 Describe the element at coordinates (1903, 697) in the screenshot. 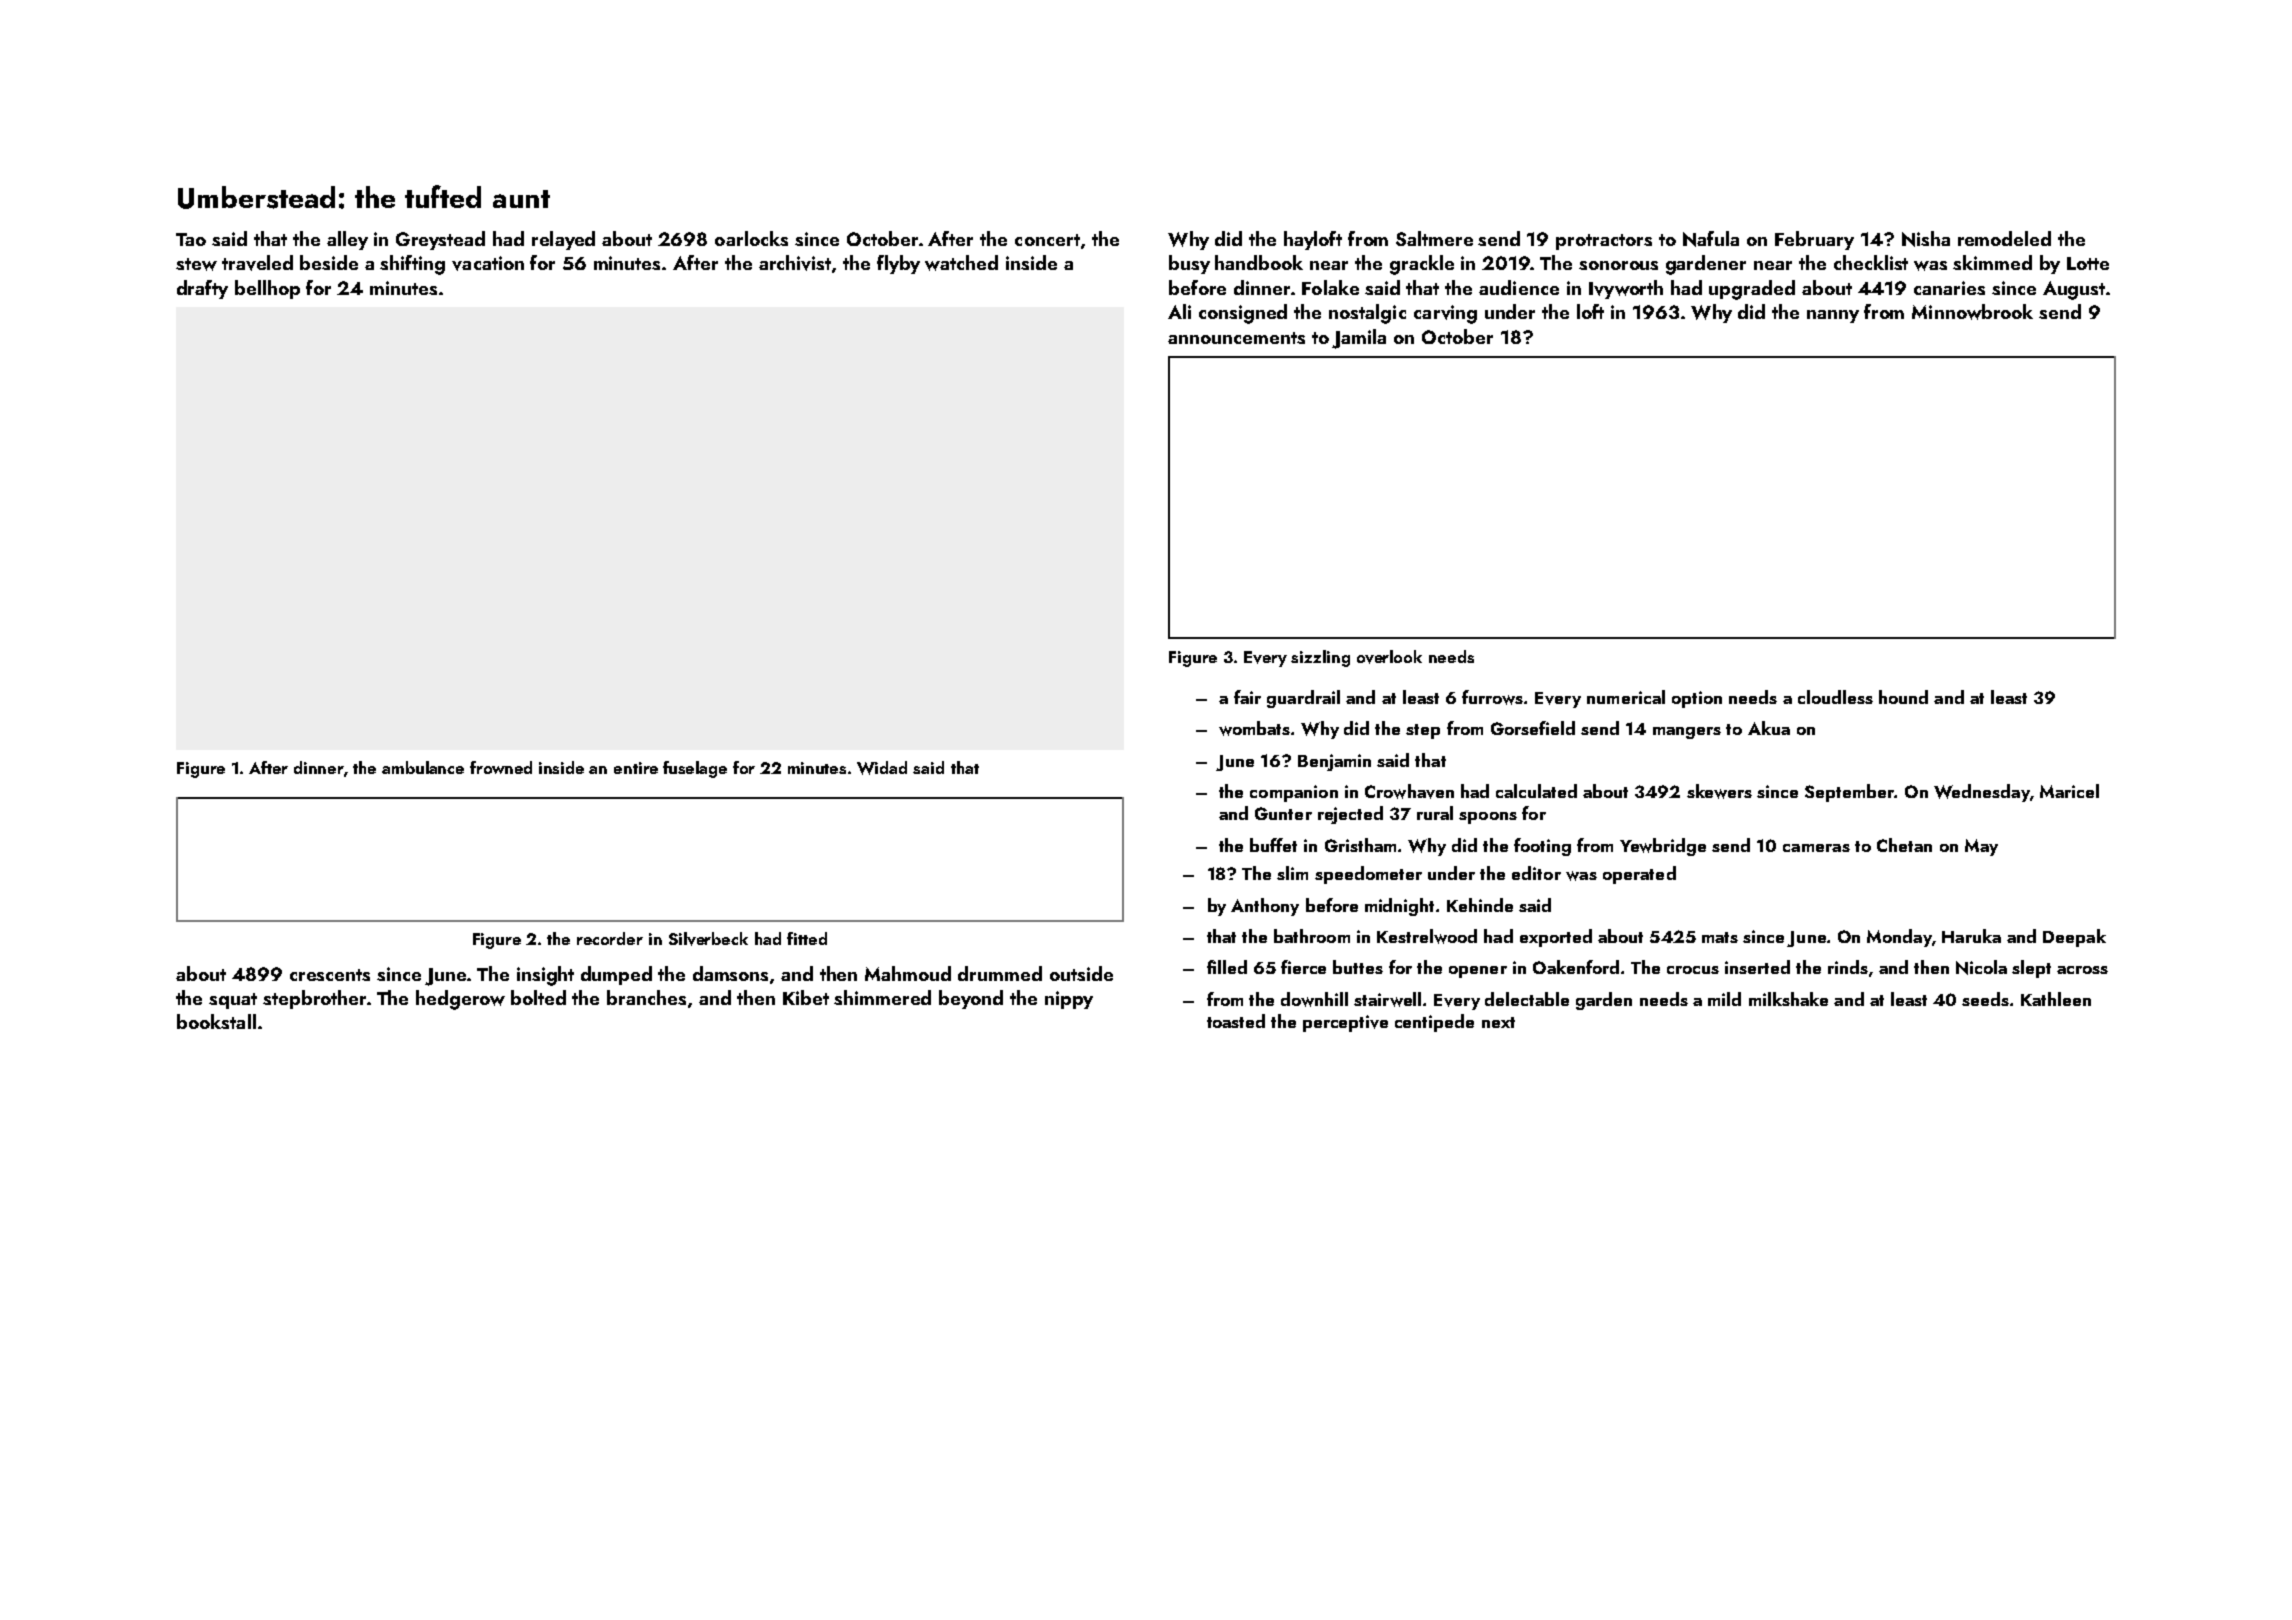

I see `hound` at that location.
